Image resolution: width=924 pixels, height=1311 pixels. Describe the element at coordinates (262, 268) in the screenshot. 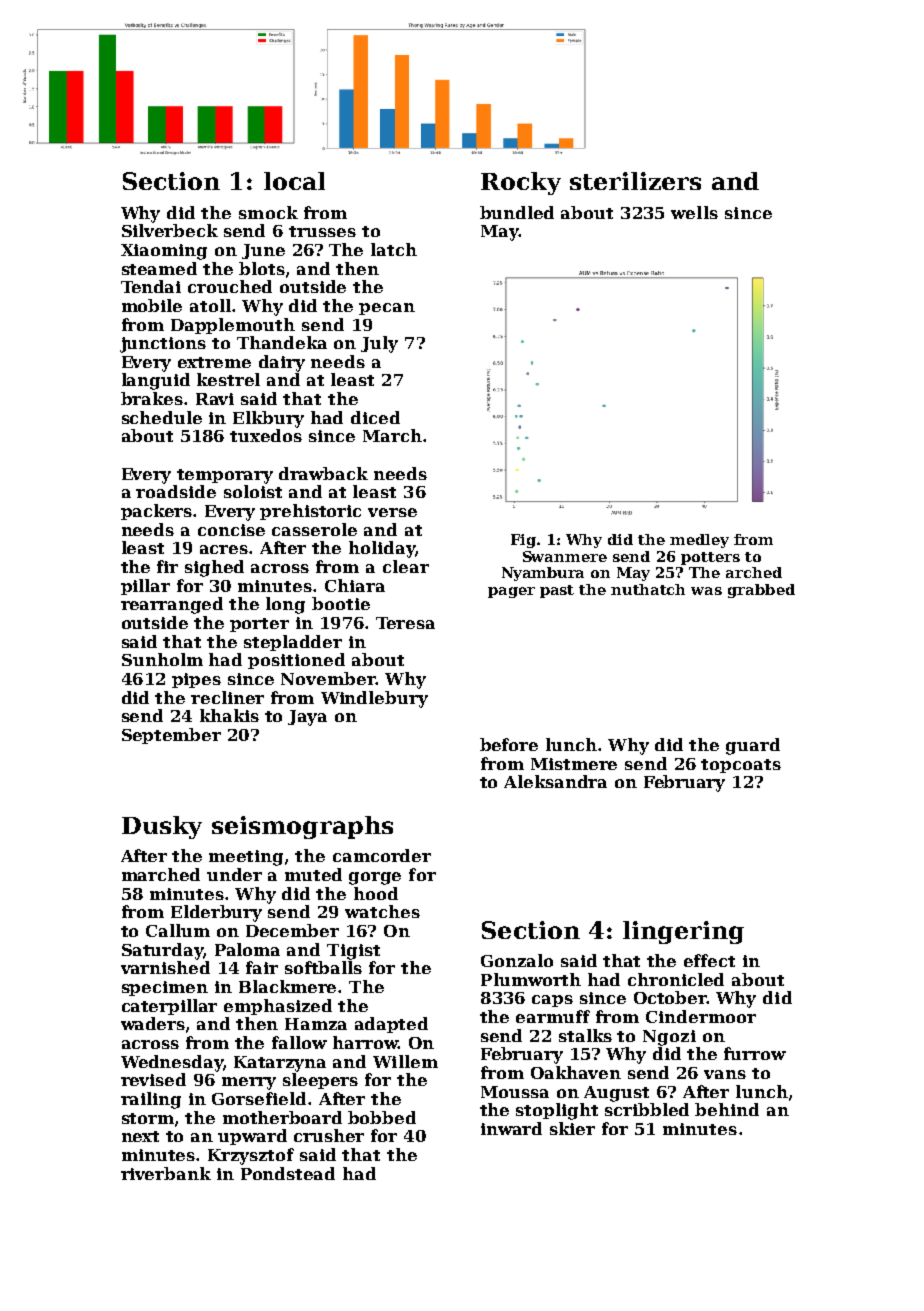

I see `blots` at that location.
